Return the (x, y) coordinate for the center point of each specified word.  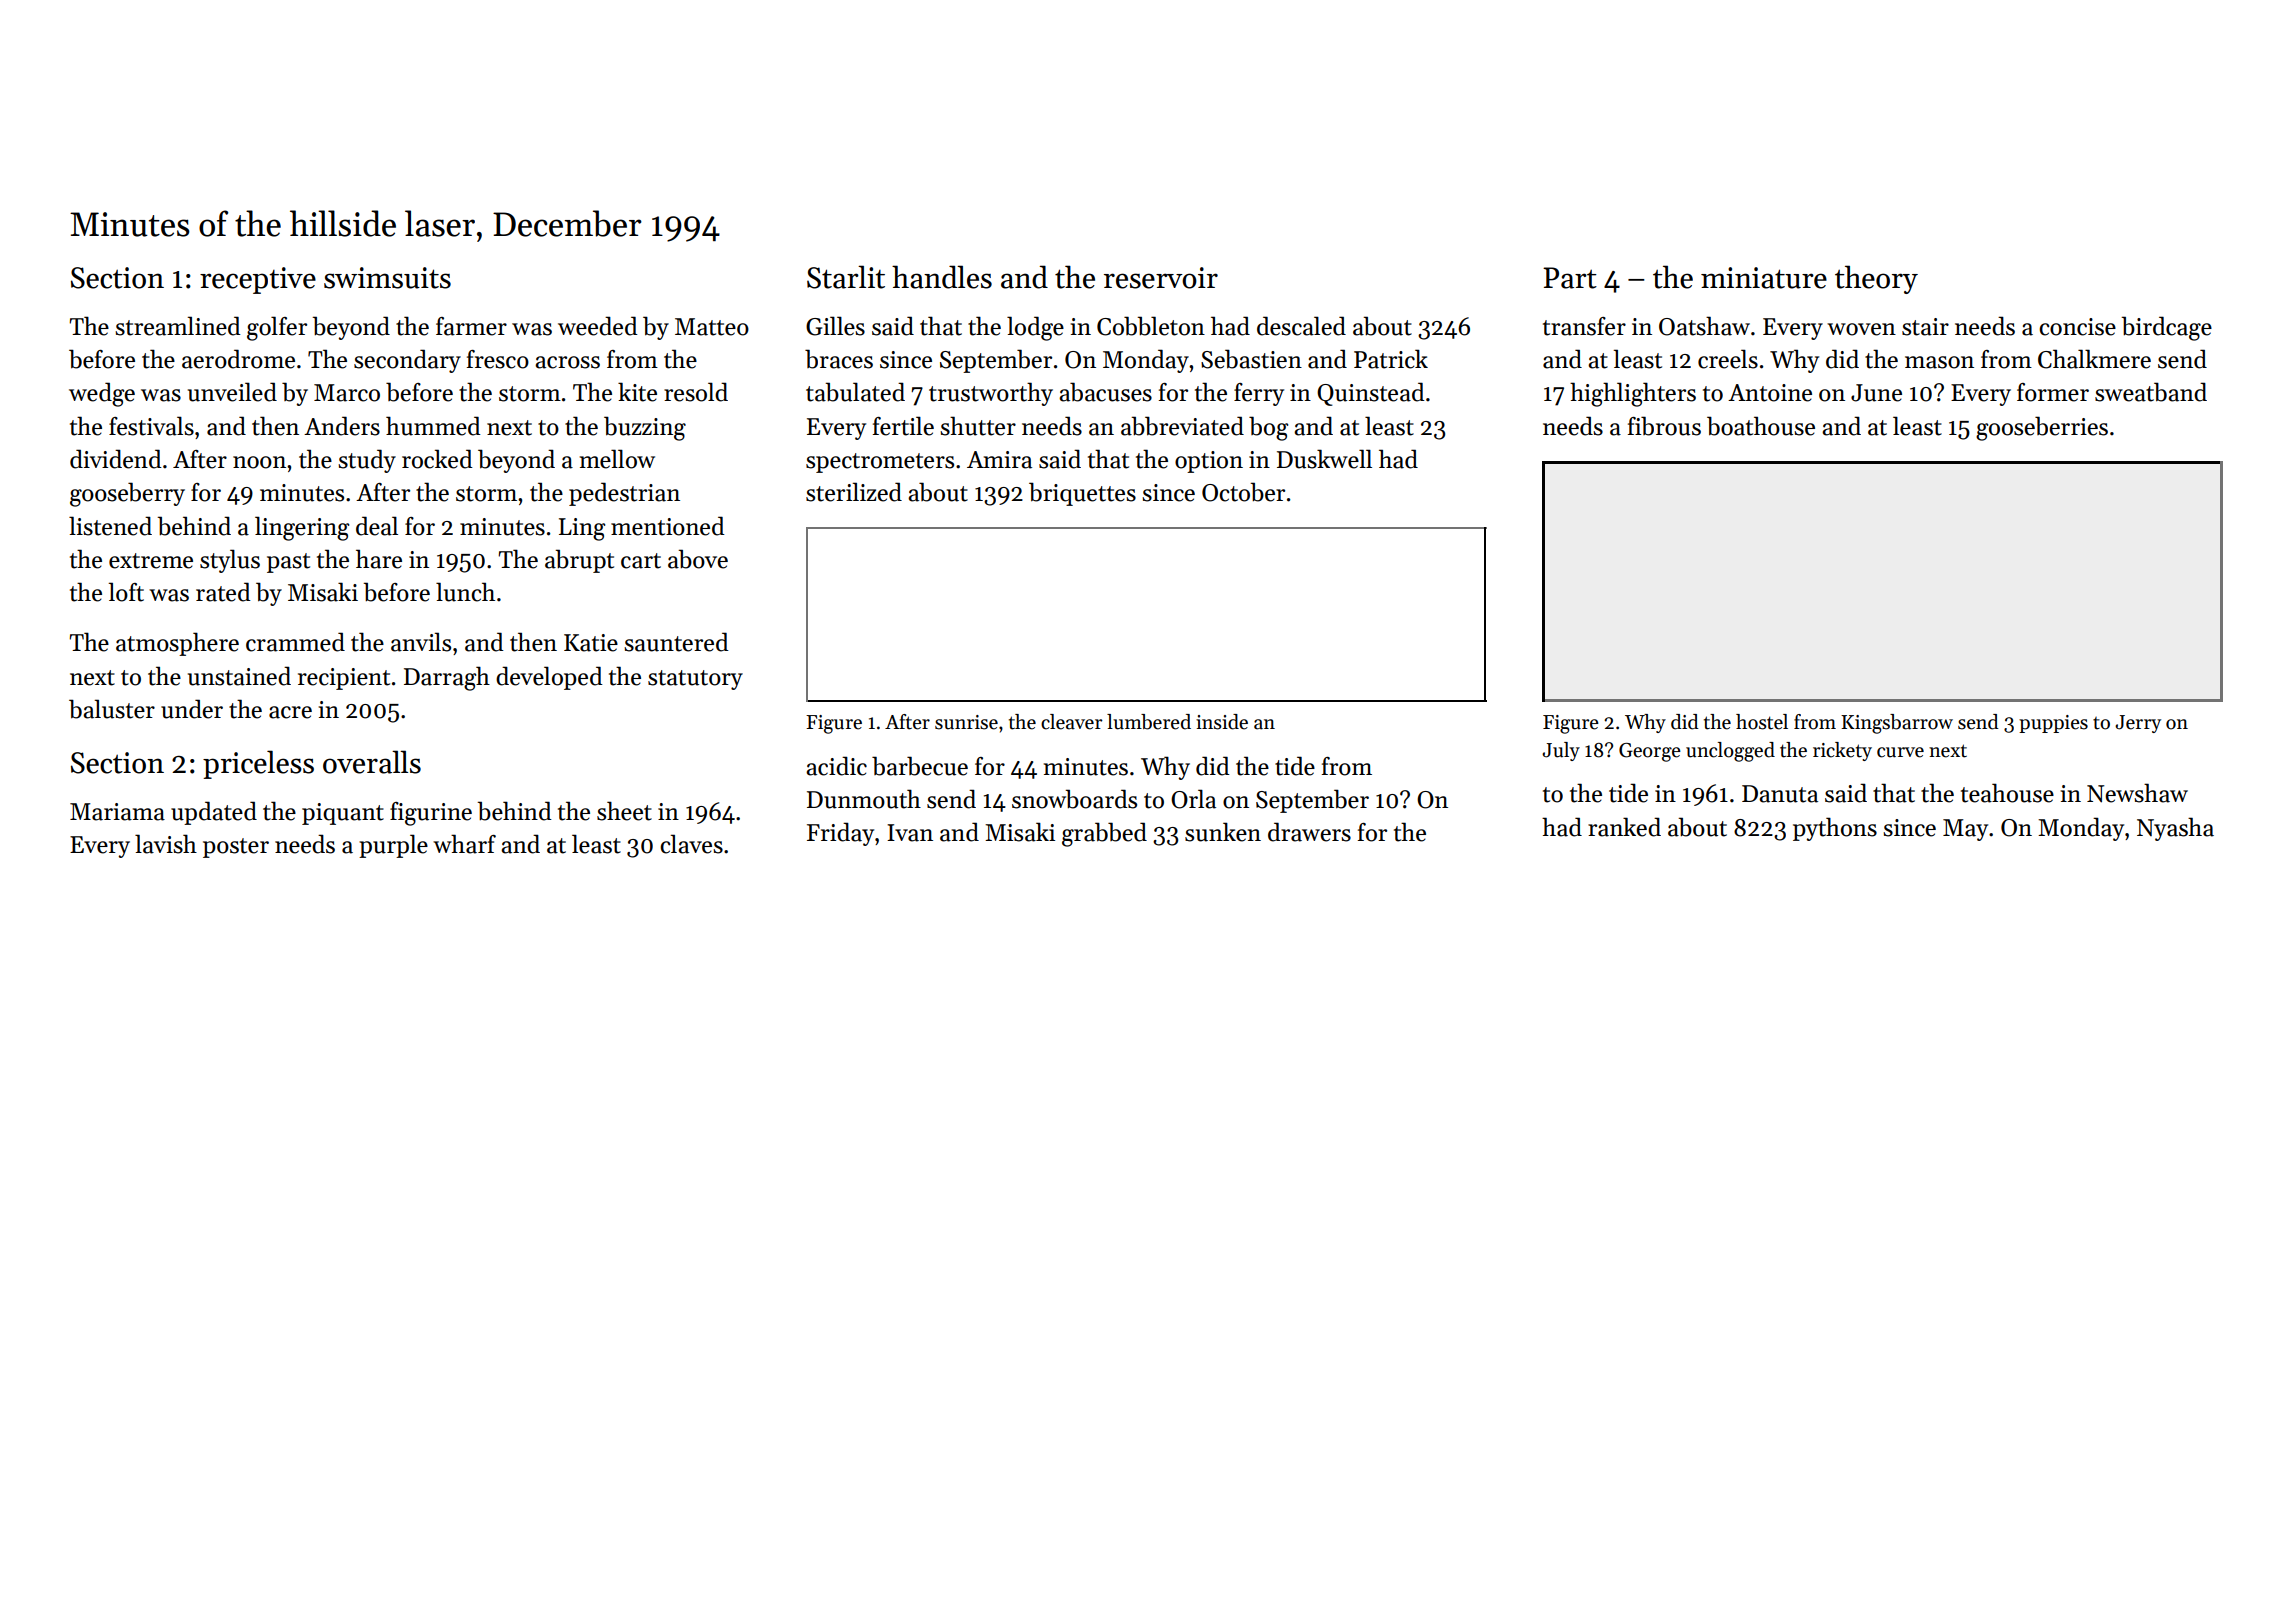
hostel (1762, 722)
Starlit (846, 277)
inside (1222, 722)
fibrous (1664, 426)
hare (379, 559)
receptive (258, 280)
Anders (342, 426)
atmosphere (177, 644)
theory (1876, 279)
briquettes (1082, 494)
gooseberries (2042, 428)
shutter (978, 426)
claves (691, 844)
